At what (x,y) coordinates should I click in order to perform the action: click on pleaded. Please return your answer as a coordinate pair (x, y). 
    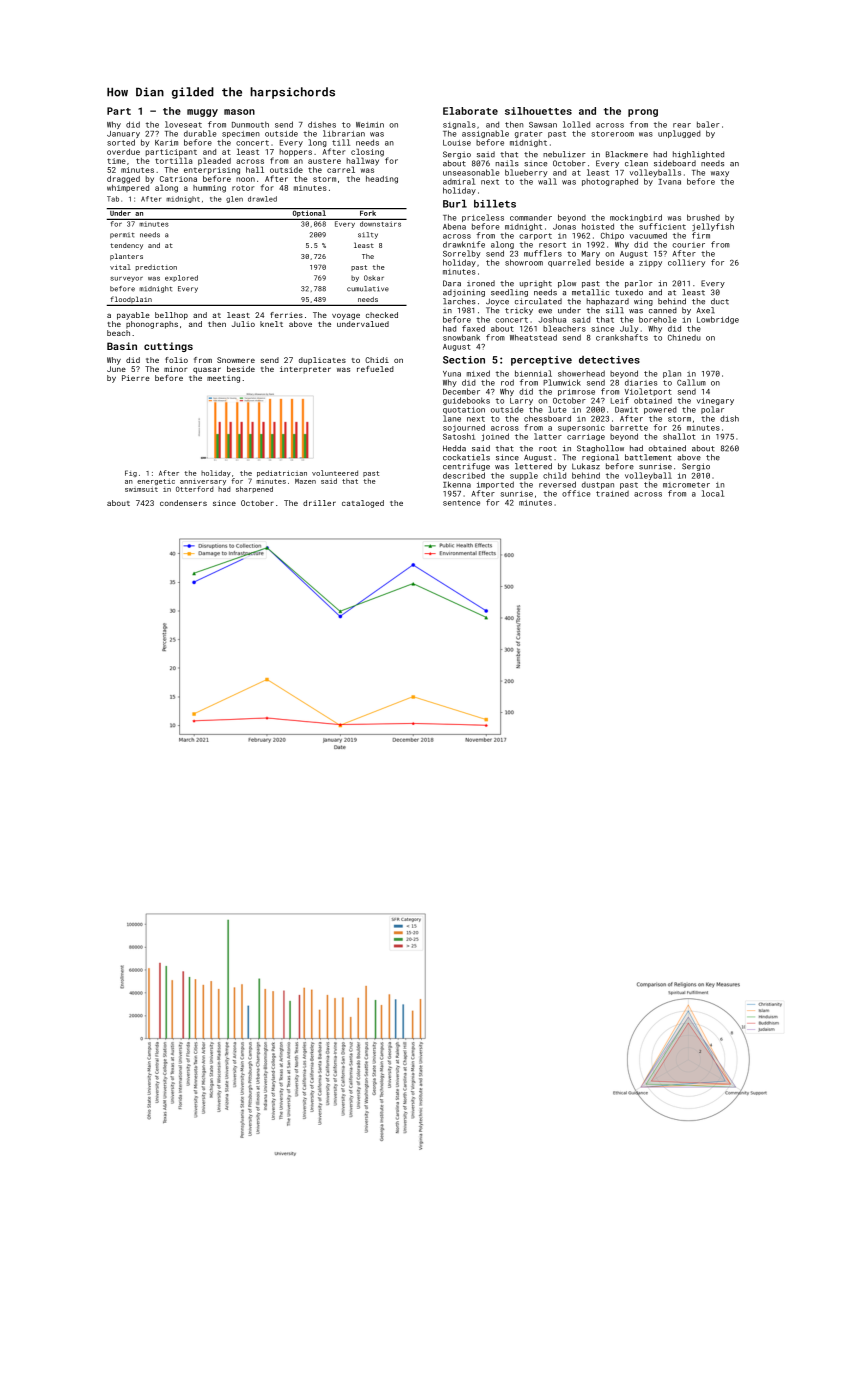
    Looking at the image, I should click on (214, 161).
